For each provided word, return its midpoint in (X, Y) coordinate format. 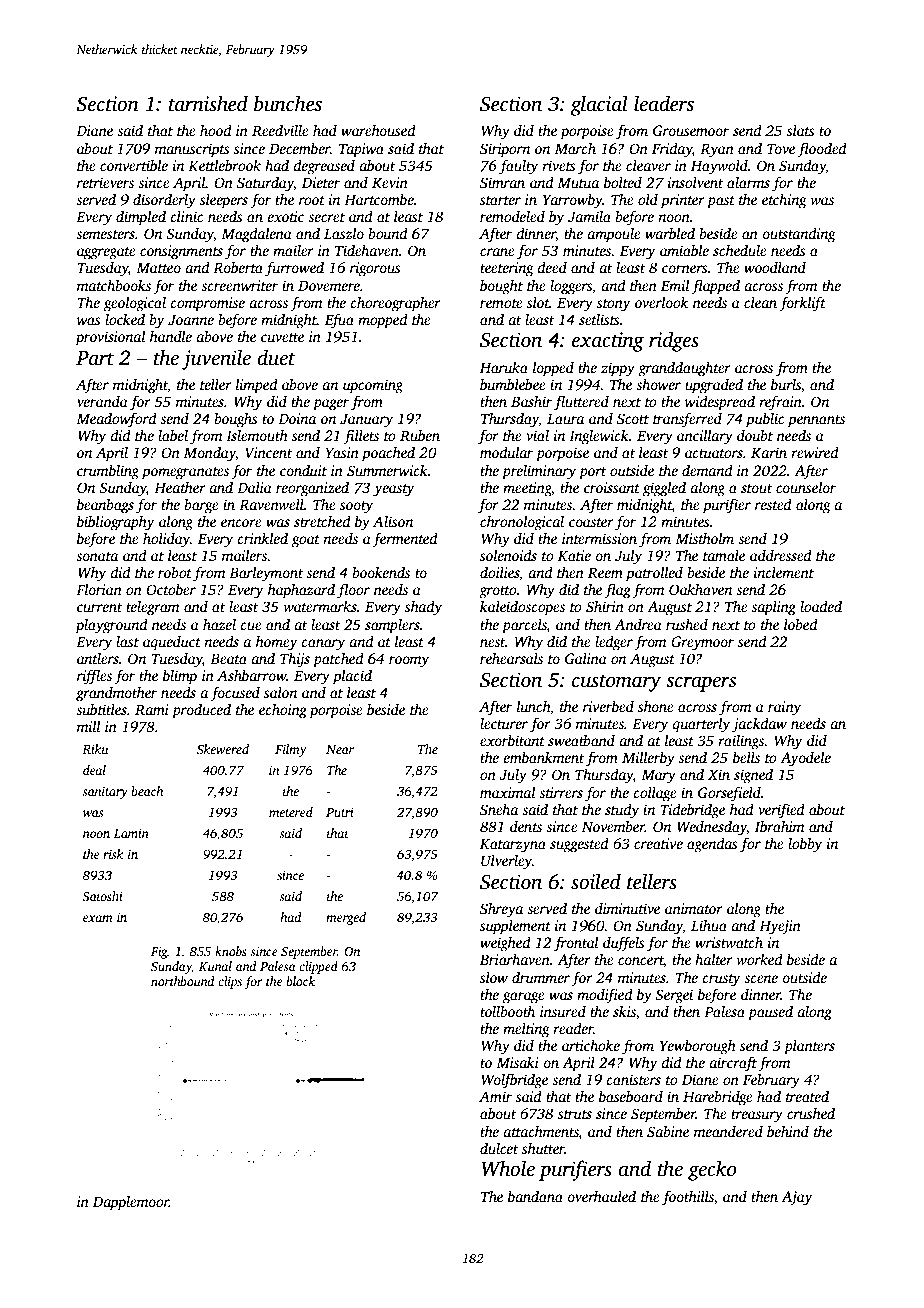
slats (801, 130)
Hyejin (780, 927)
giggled (664, 489)
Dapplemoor (131, 1203)
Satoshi (102, 896)
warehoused (378, 130)
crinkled (262, 538)
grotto (498, 592)
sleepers (224, 201)
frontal (576, 944)
